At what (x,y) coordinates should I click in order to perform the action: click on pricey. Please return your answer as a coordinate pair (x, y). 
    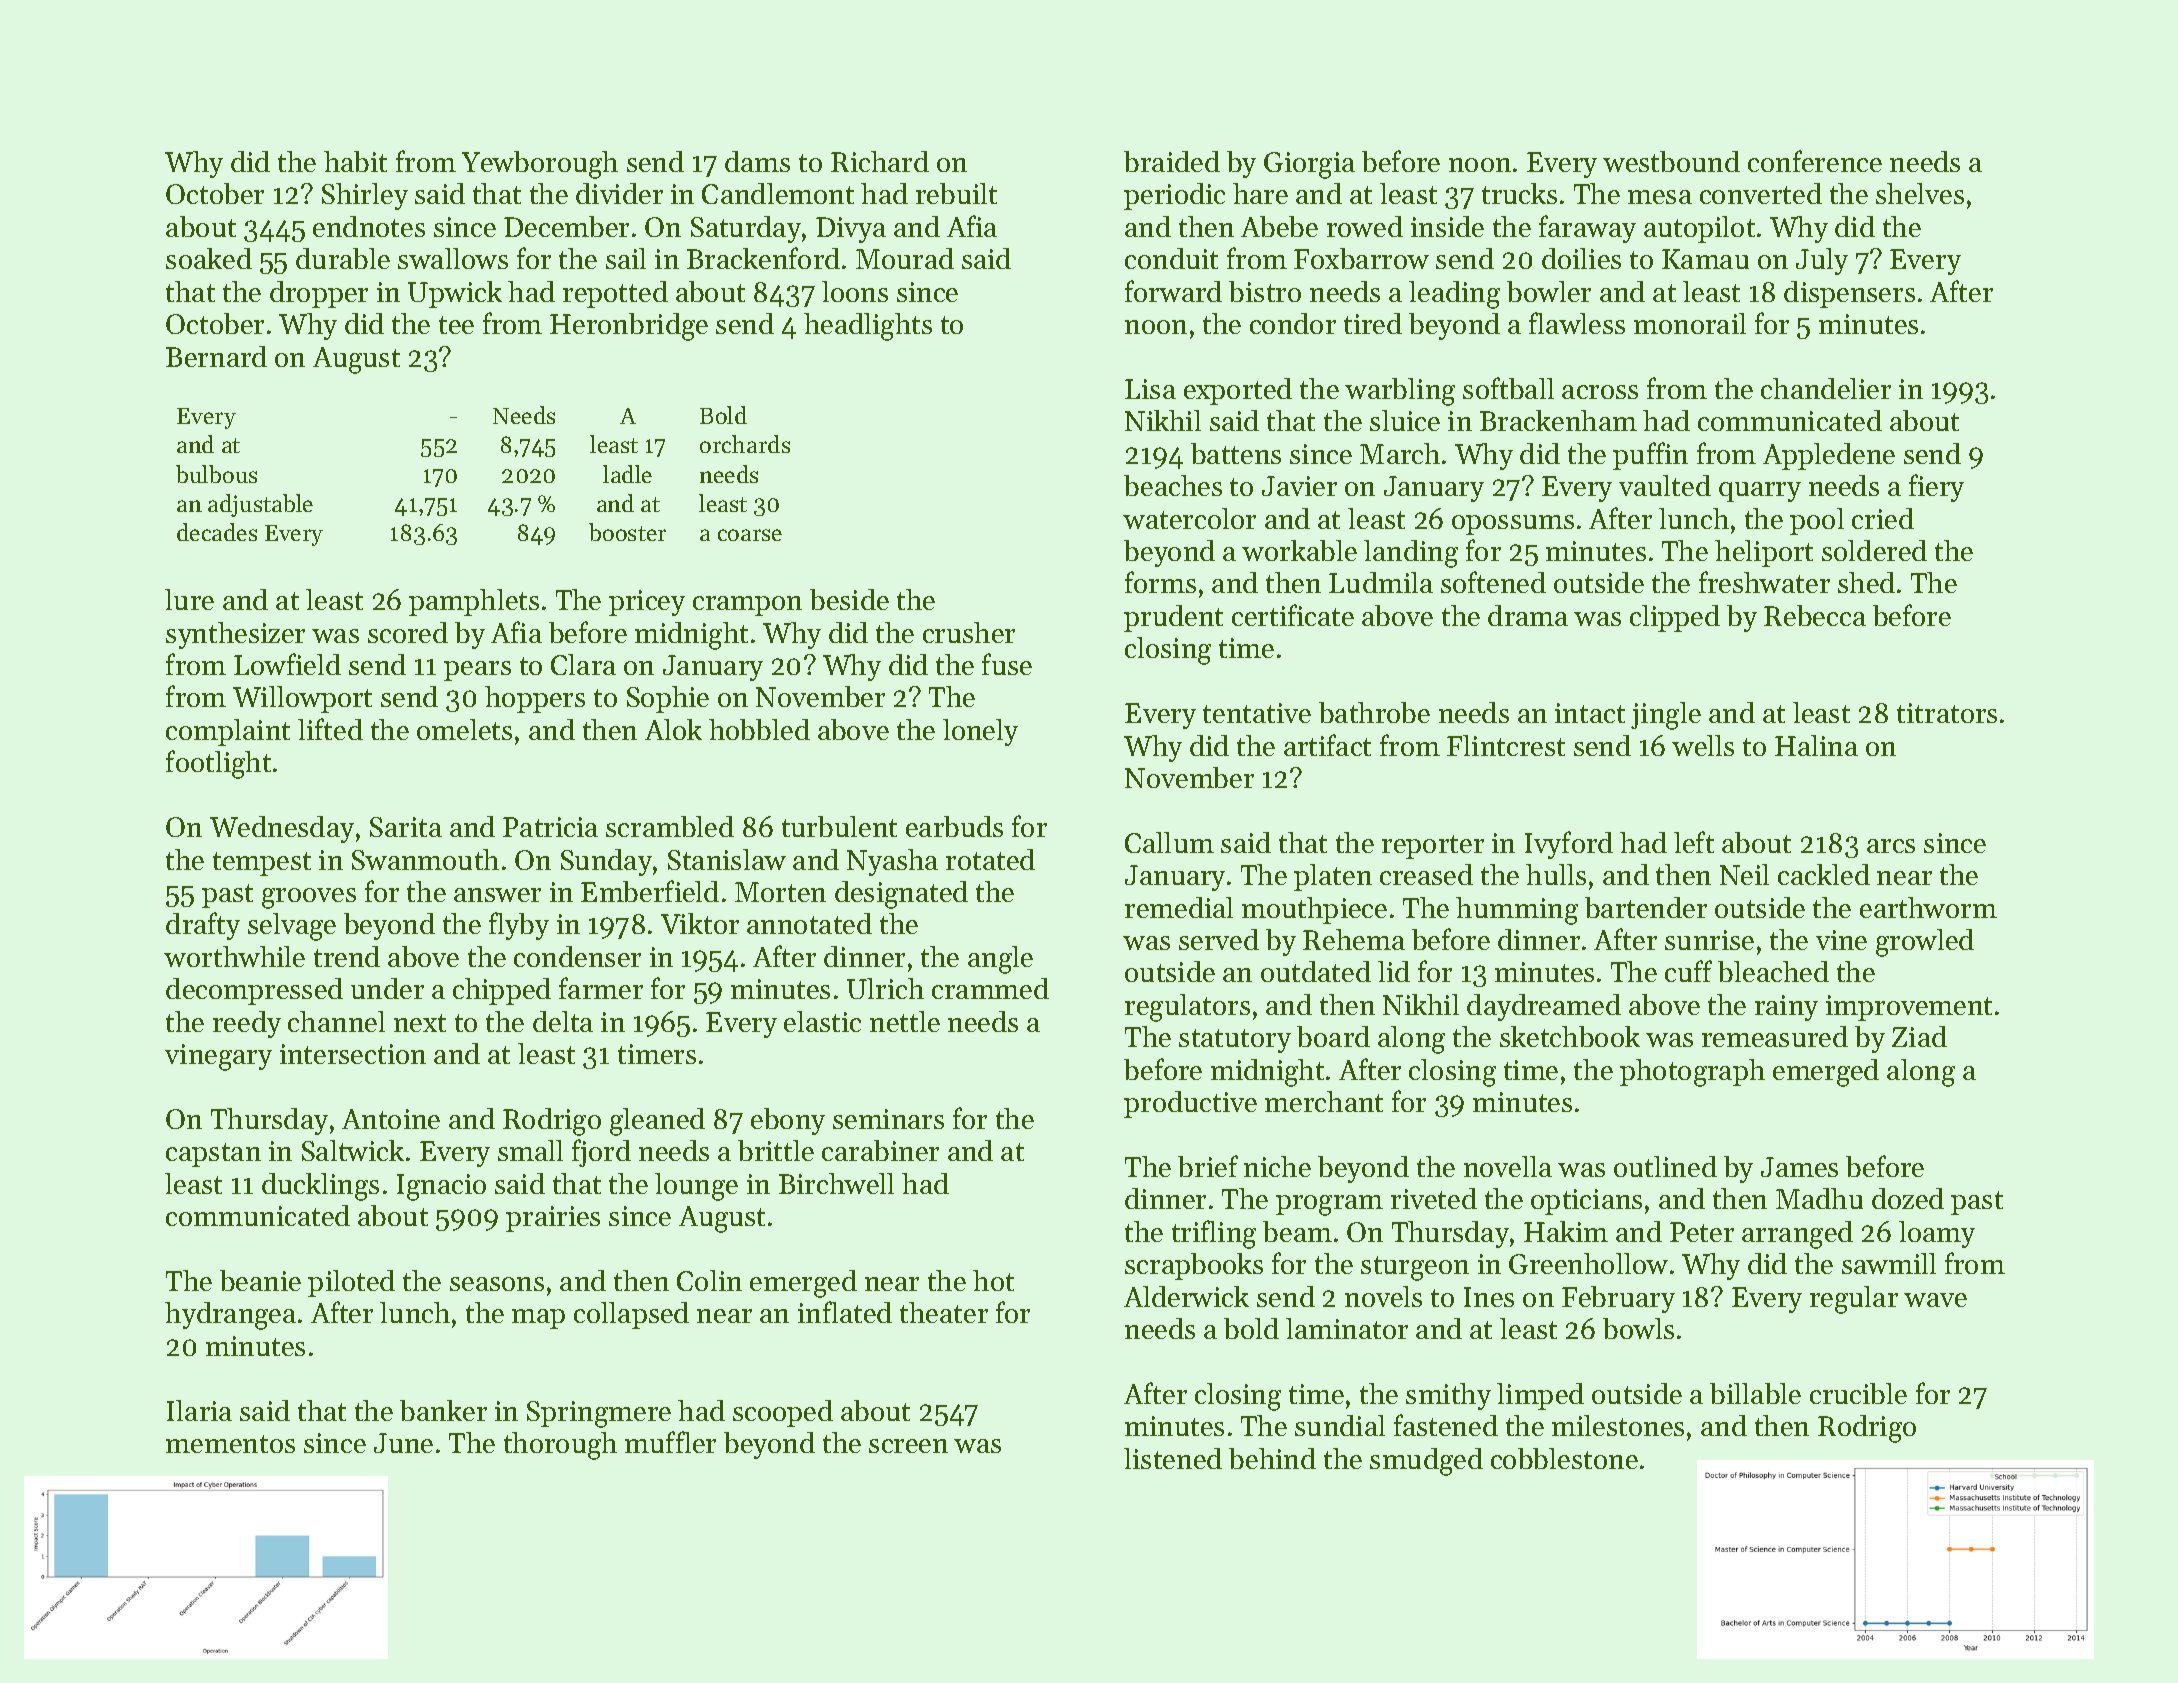
    Looking at the image, I should click on (647, 603).
